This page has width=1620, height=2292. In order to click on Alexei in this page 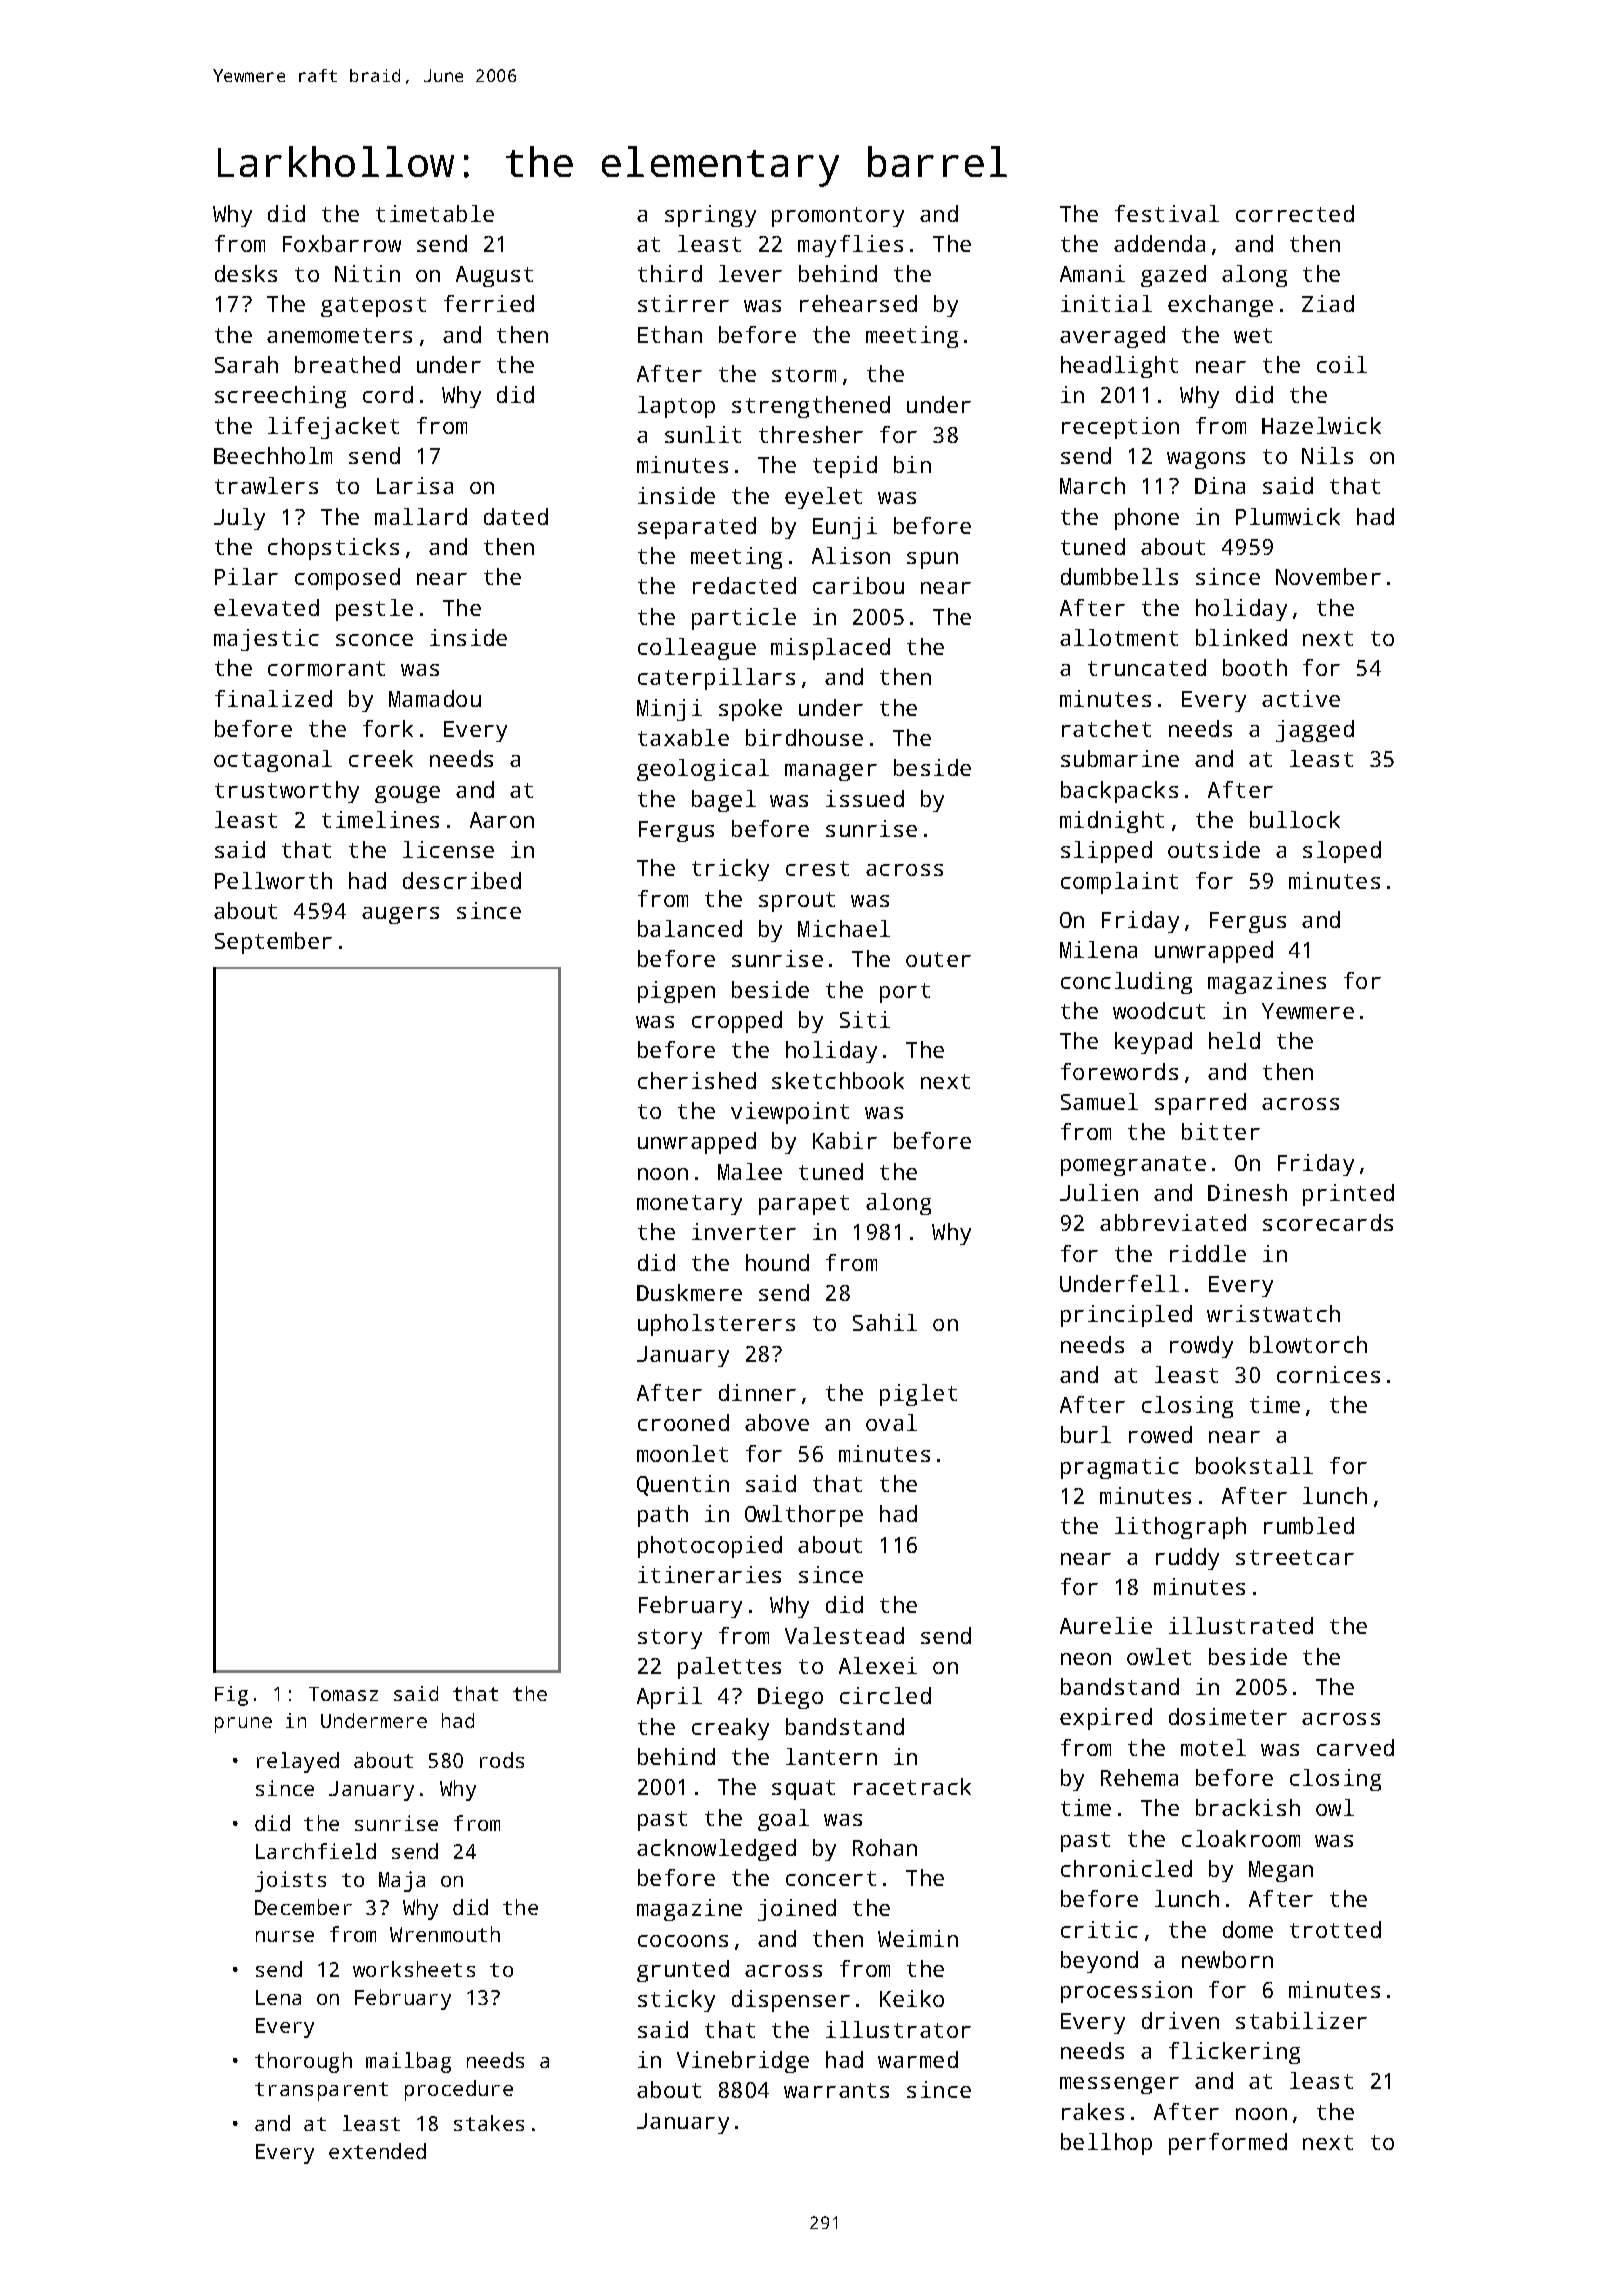, I will do `click(878, 1665)`.
